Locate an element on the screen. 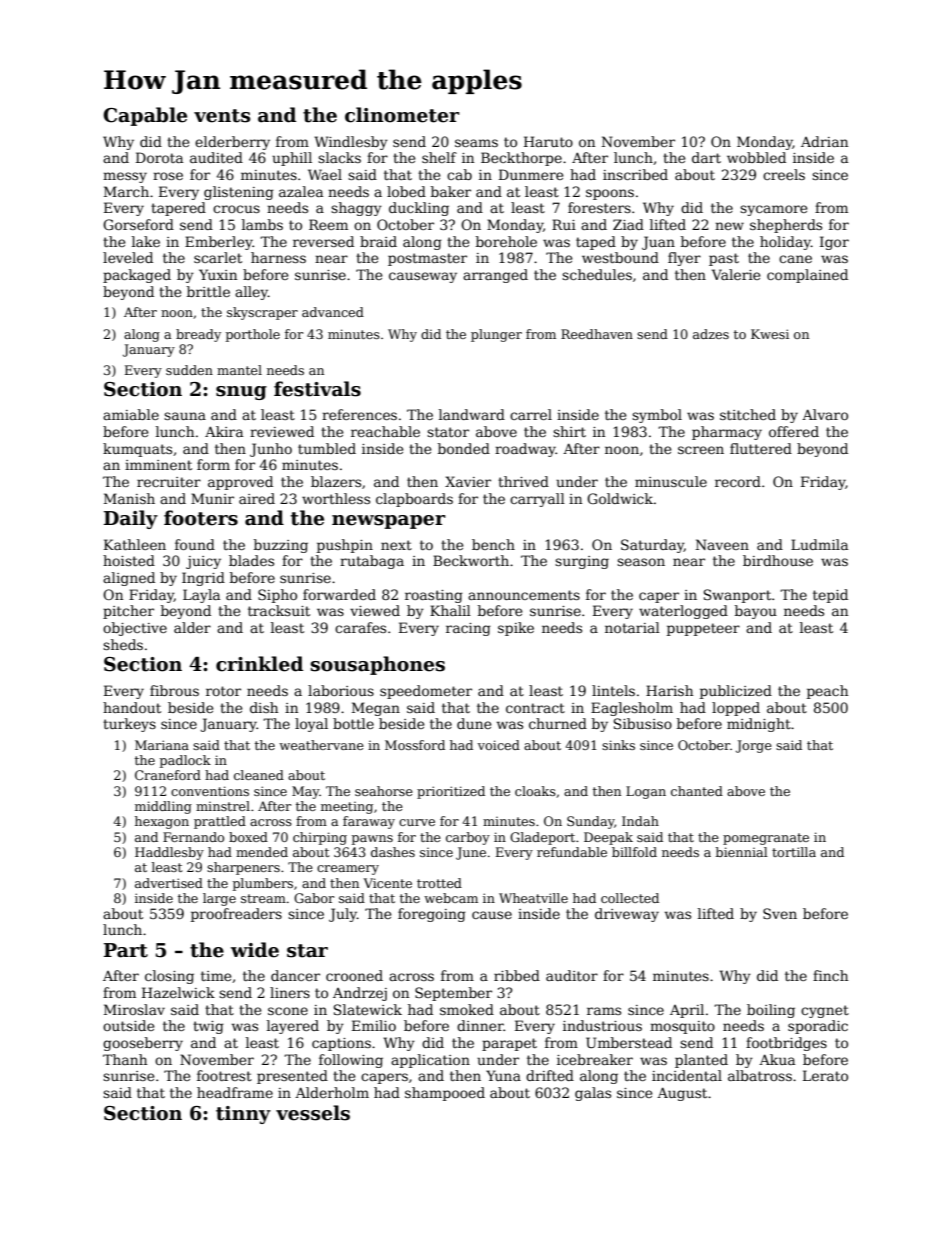 Image resolution: width=952 pixels, height=1233 pixels. racing is located at coordinates (468, 629).
